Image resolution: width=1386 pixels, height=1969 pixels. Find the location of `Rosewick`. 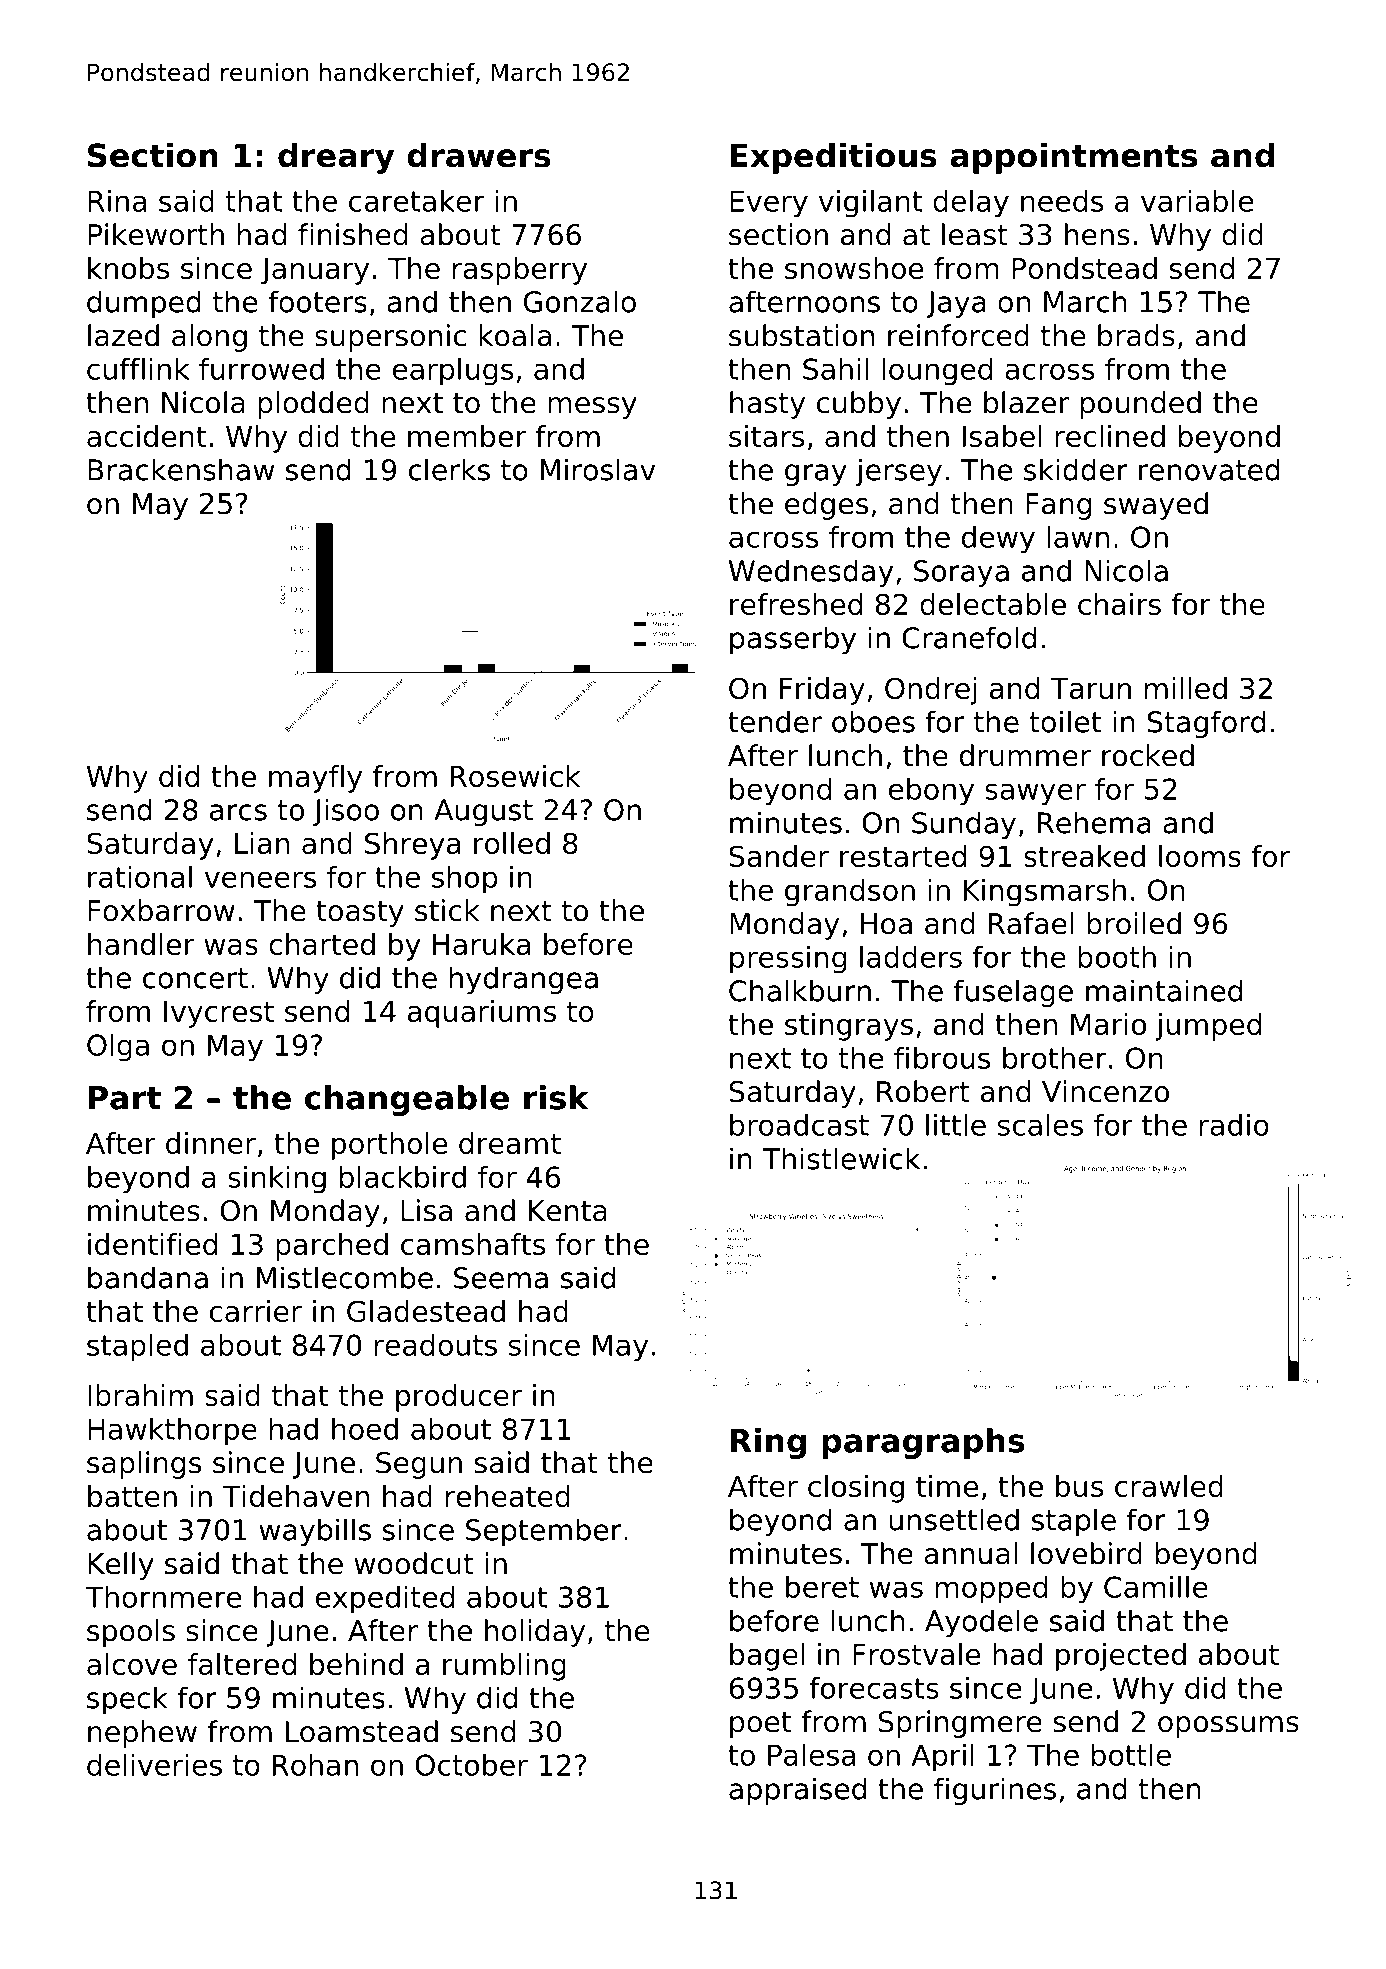

Rosewick is located at coordinates (515, 776).
